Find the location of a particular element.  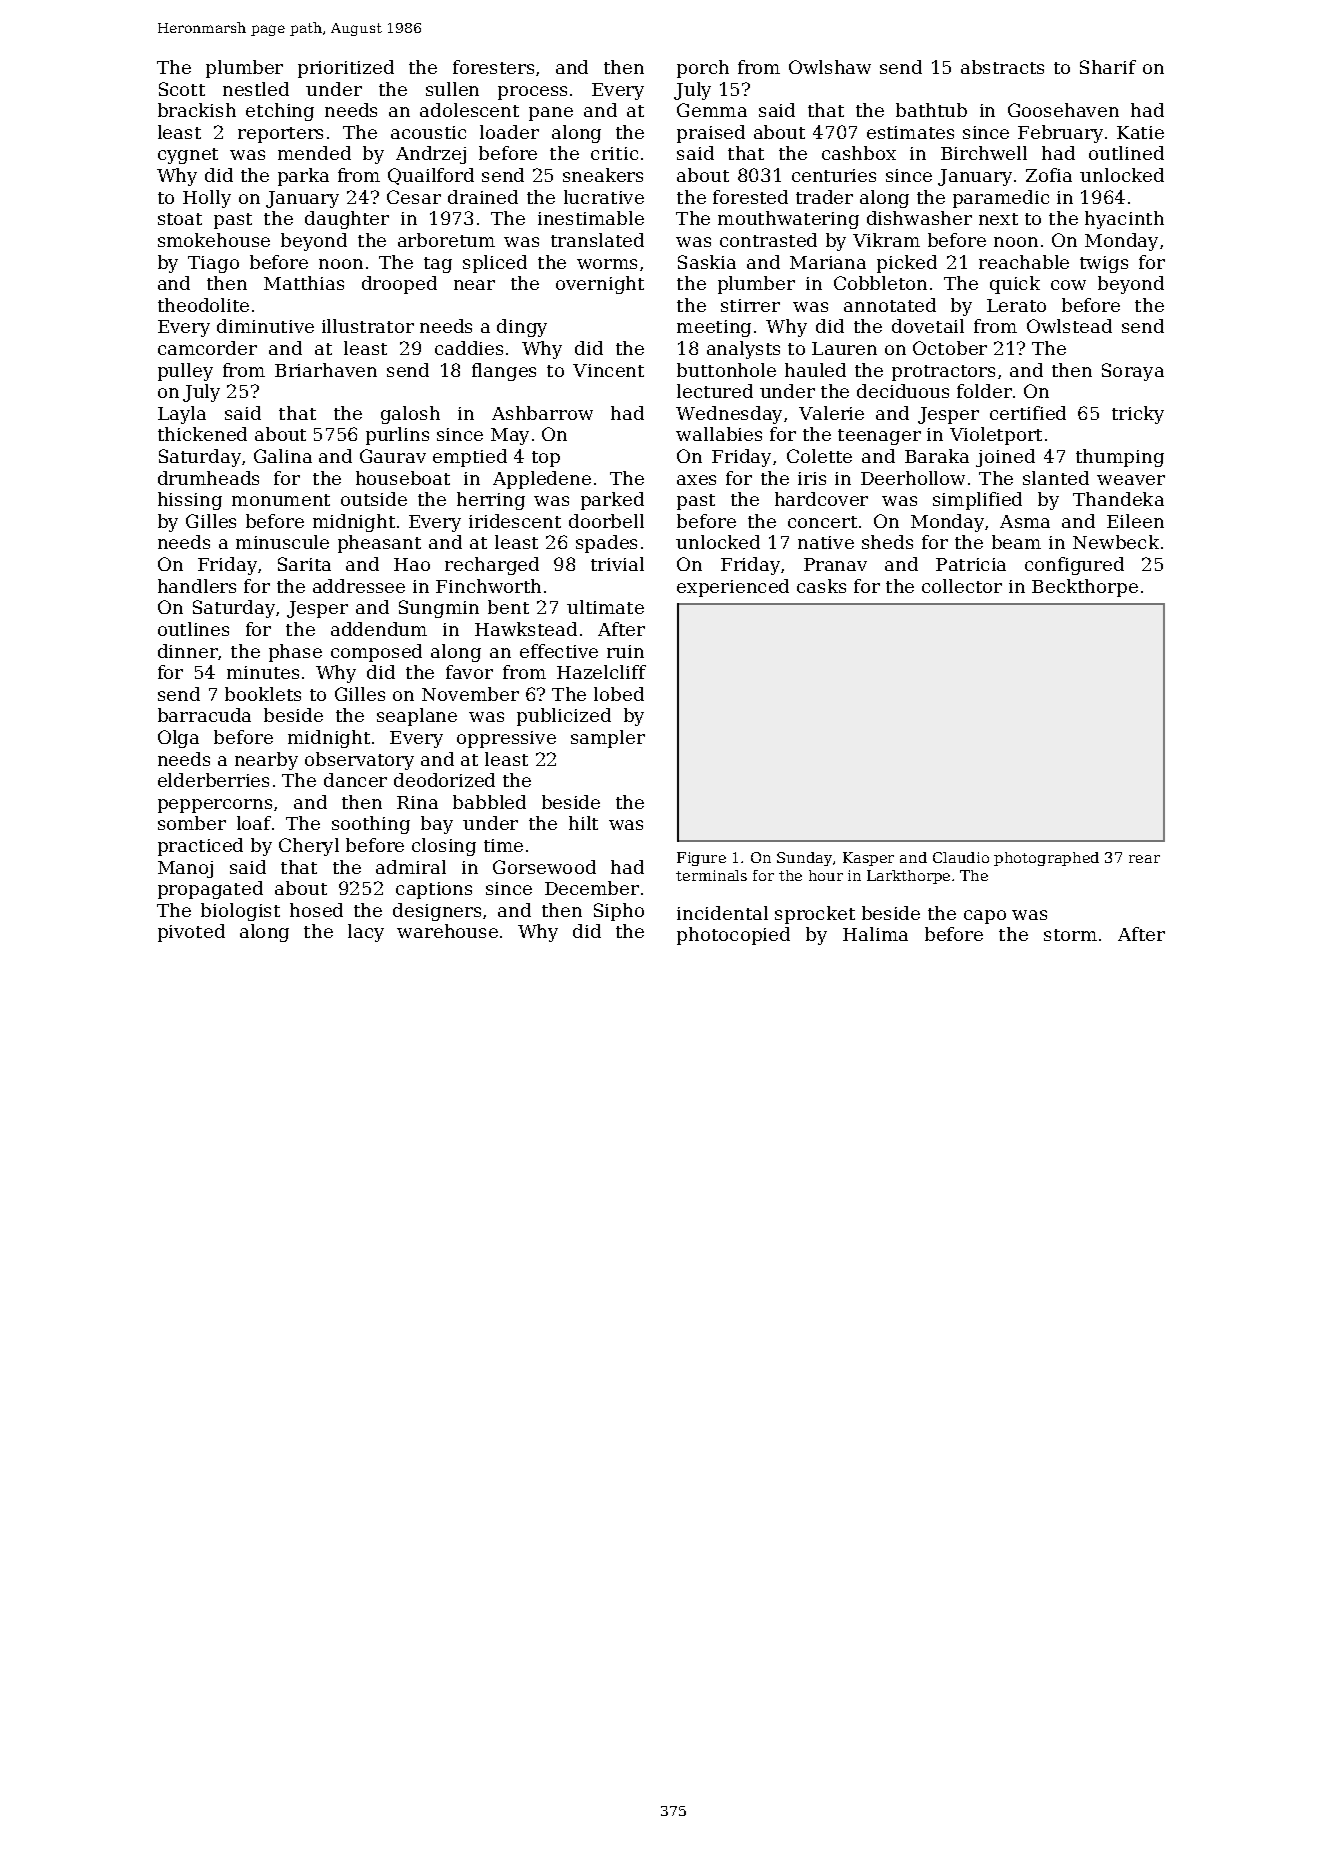

hosed is located at coordinates (316, 910).
